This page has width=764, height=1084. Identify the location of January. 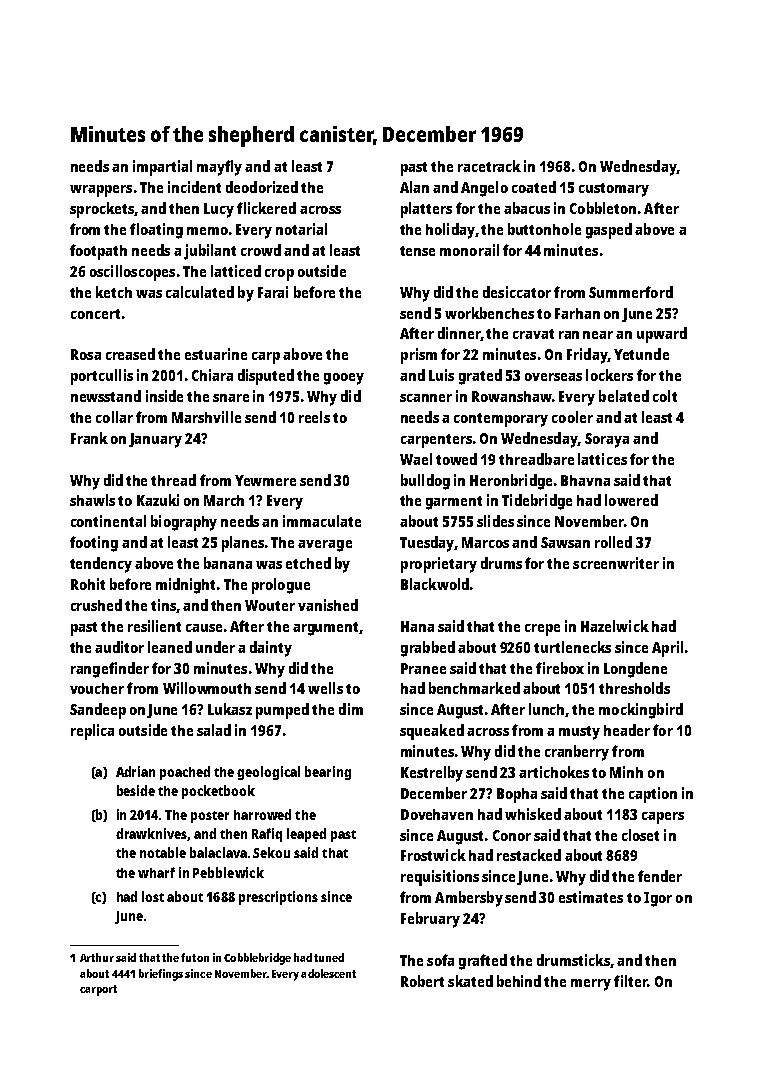
(155, 440).
